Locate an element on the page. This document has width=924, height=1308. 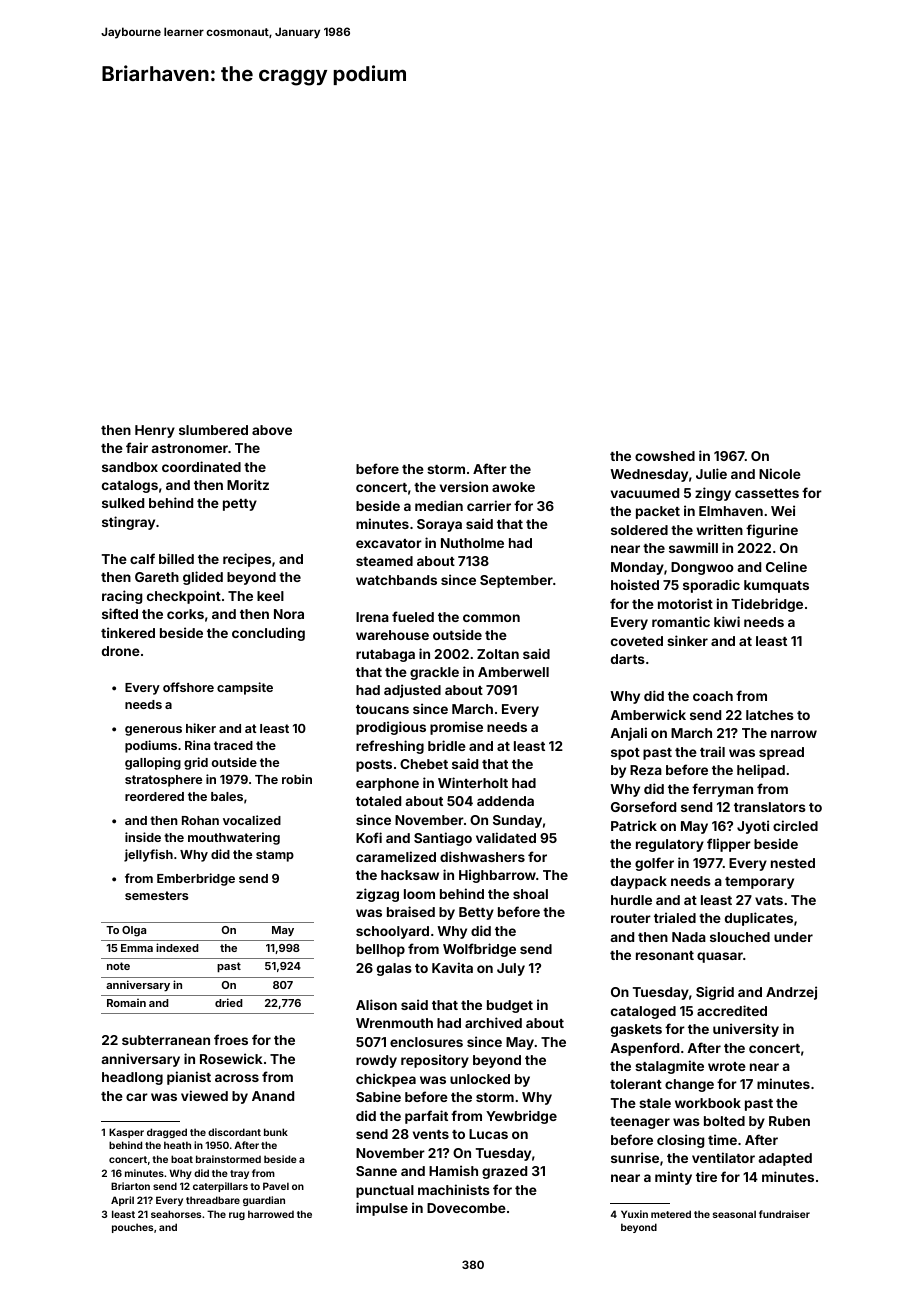
enclosures is located at coordinates (426, 1042).
